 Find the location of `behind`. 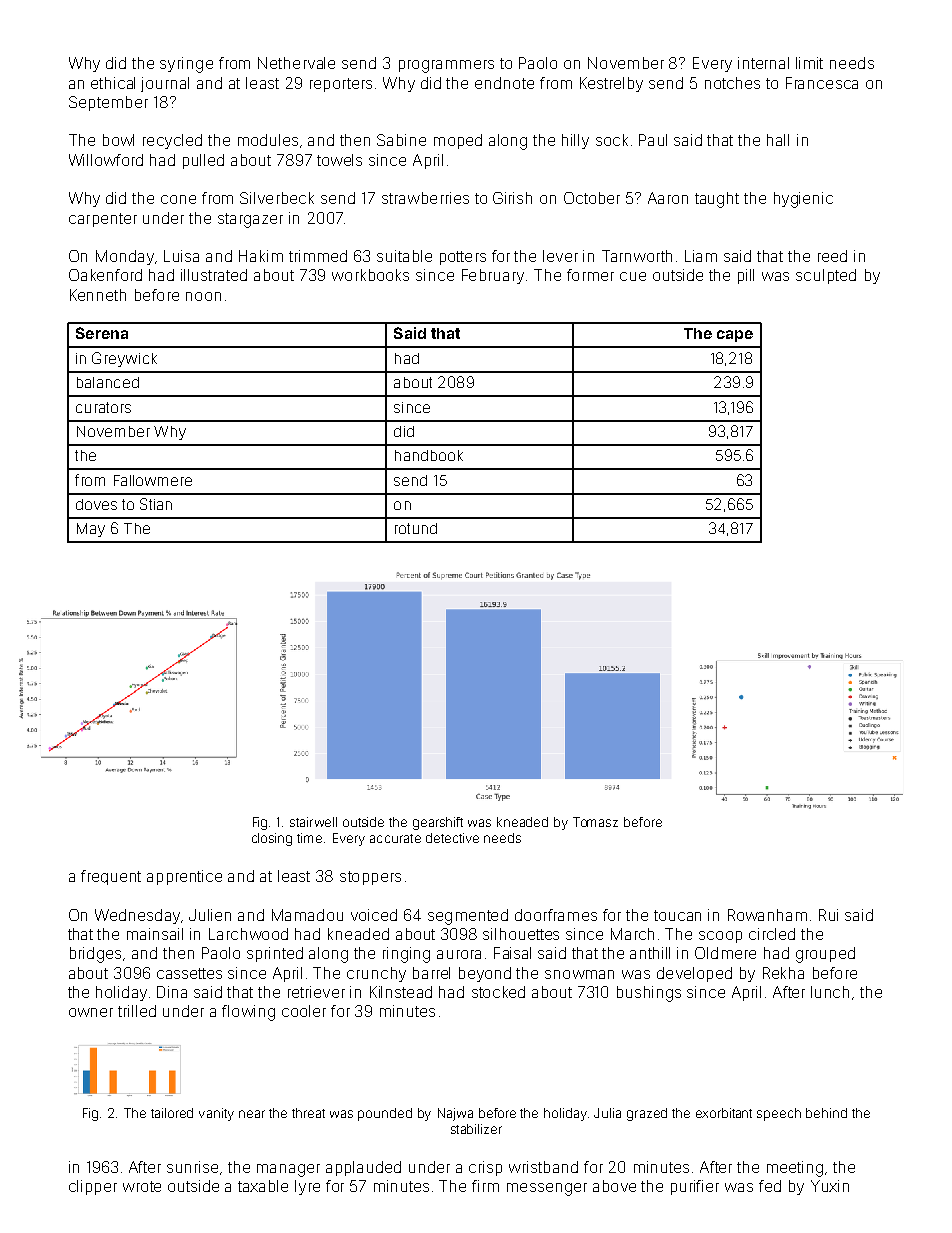

behind is located at coordinates (826, 1113).
